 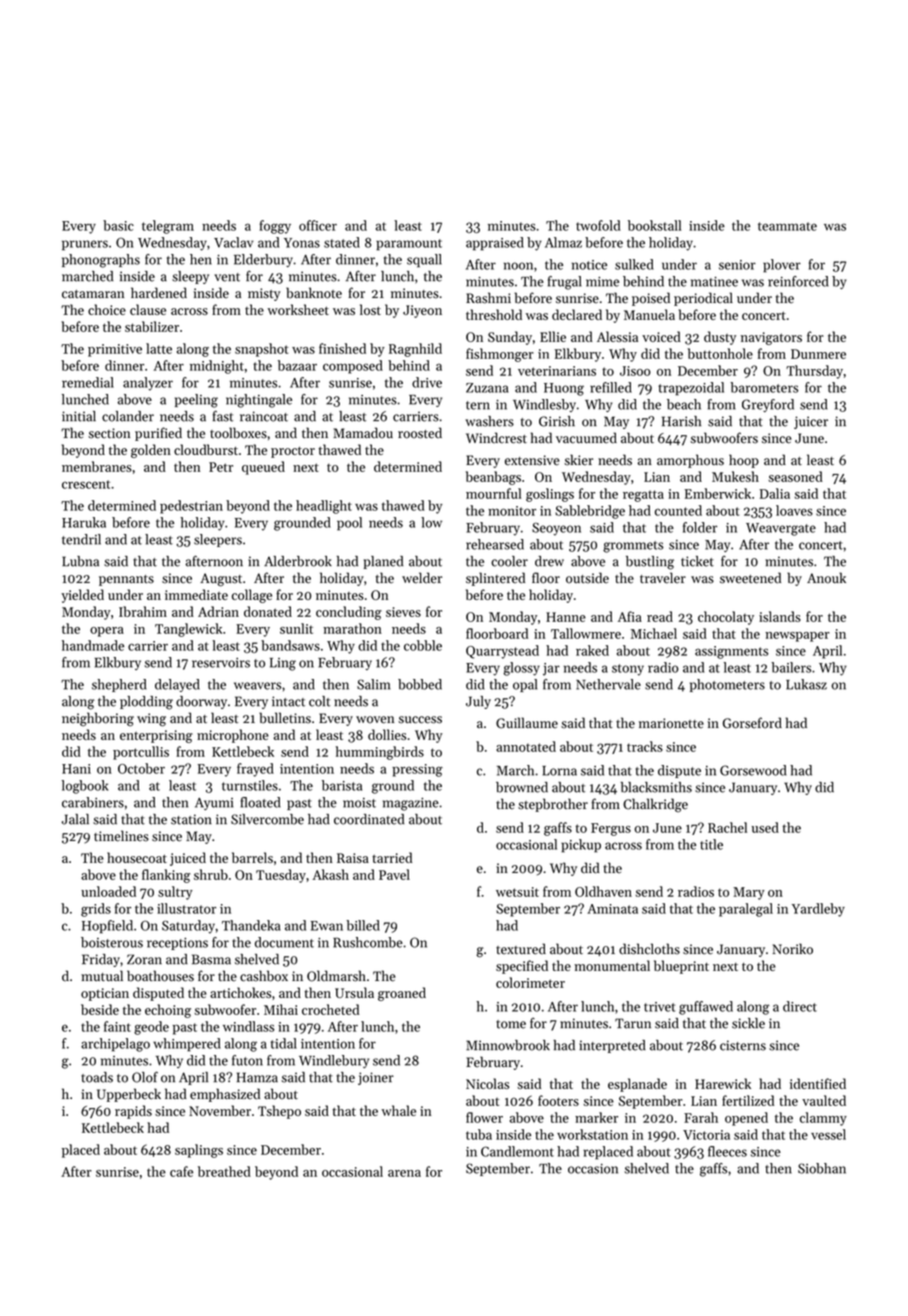 What do you see at coordinates (598, 225) in the image?
I see `twofold` at bounding box center [598, 225].
